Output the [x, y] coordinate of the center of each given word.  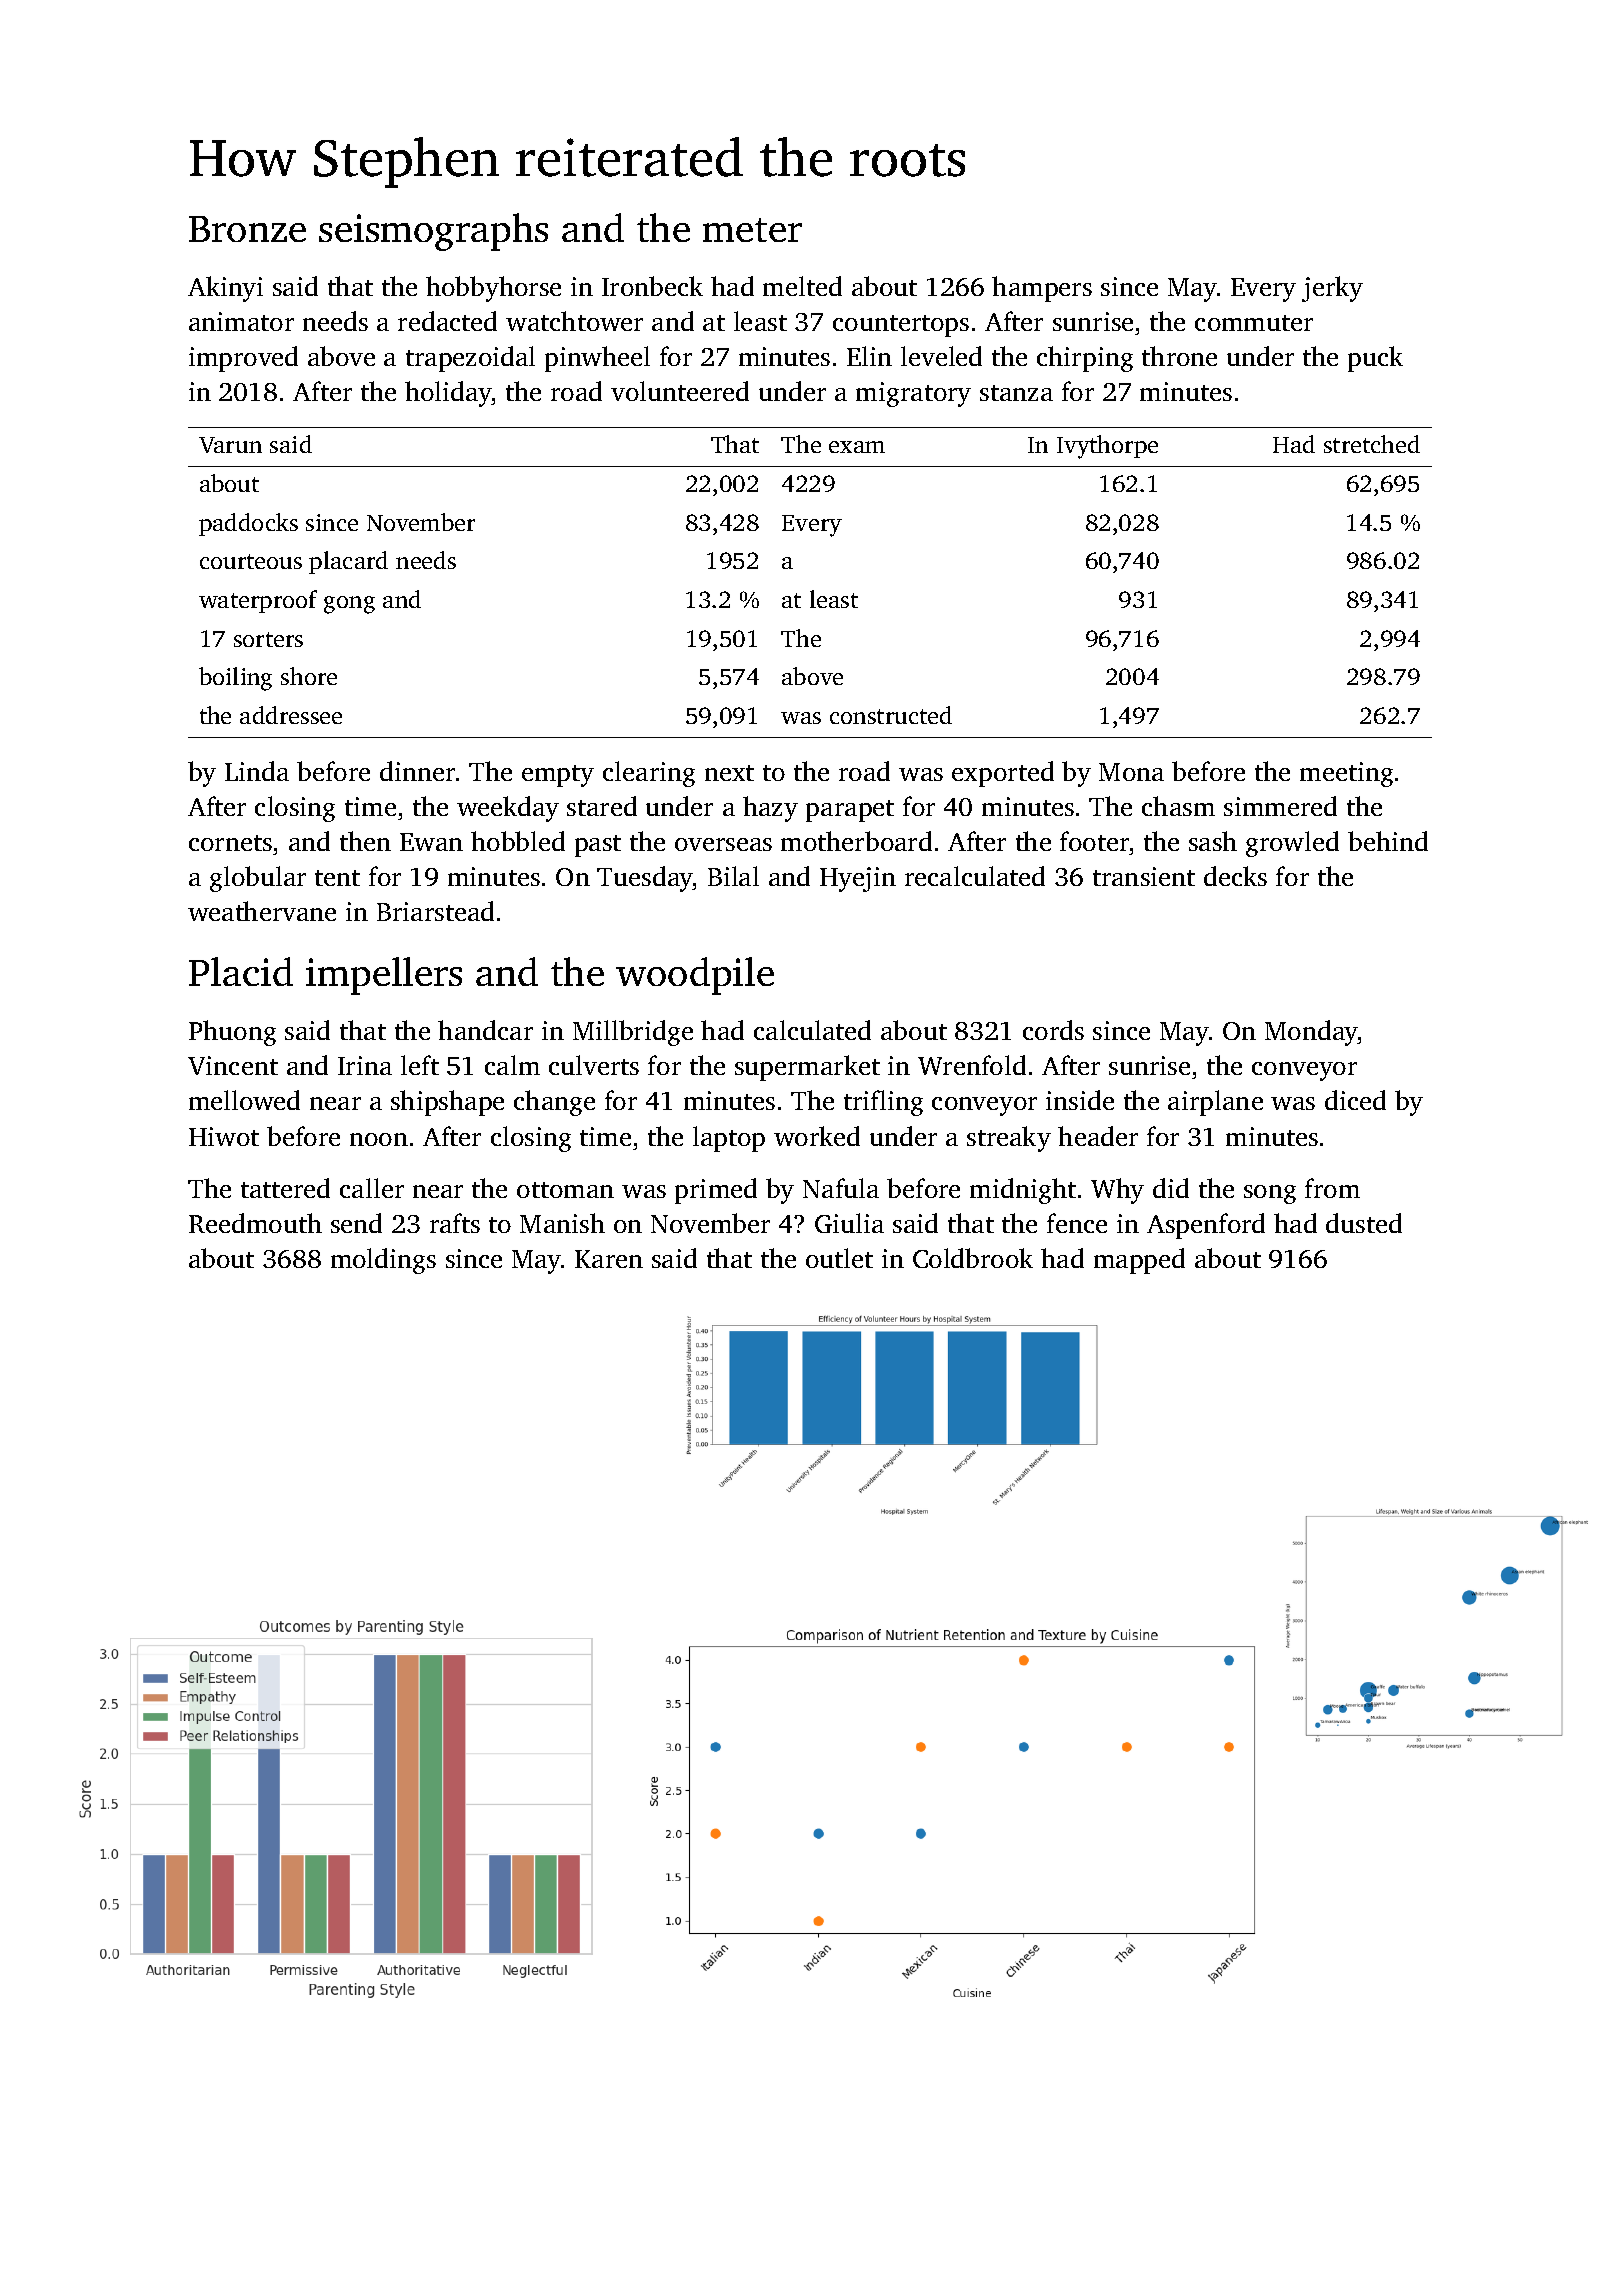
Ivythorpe [1107, 447]
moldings [383, 1261]
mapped [1139, 1261]
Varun [230, 445]
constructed [891, 715]
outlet [839, 1258]
